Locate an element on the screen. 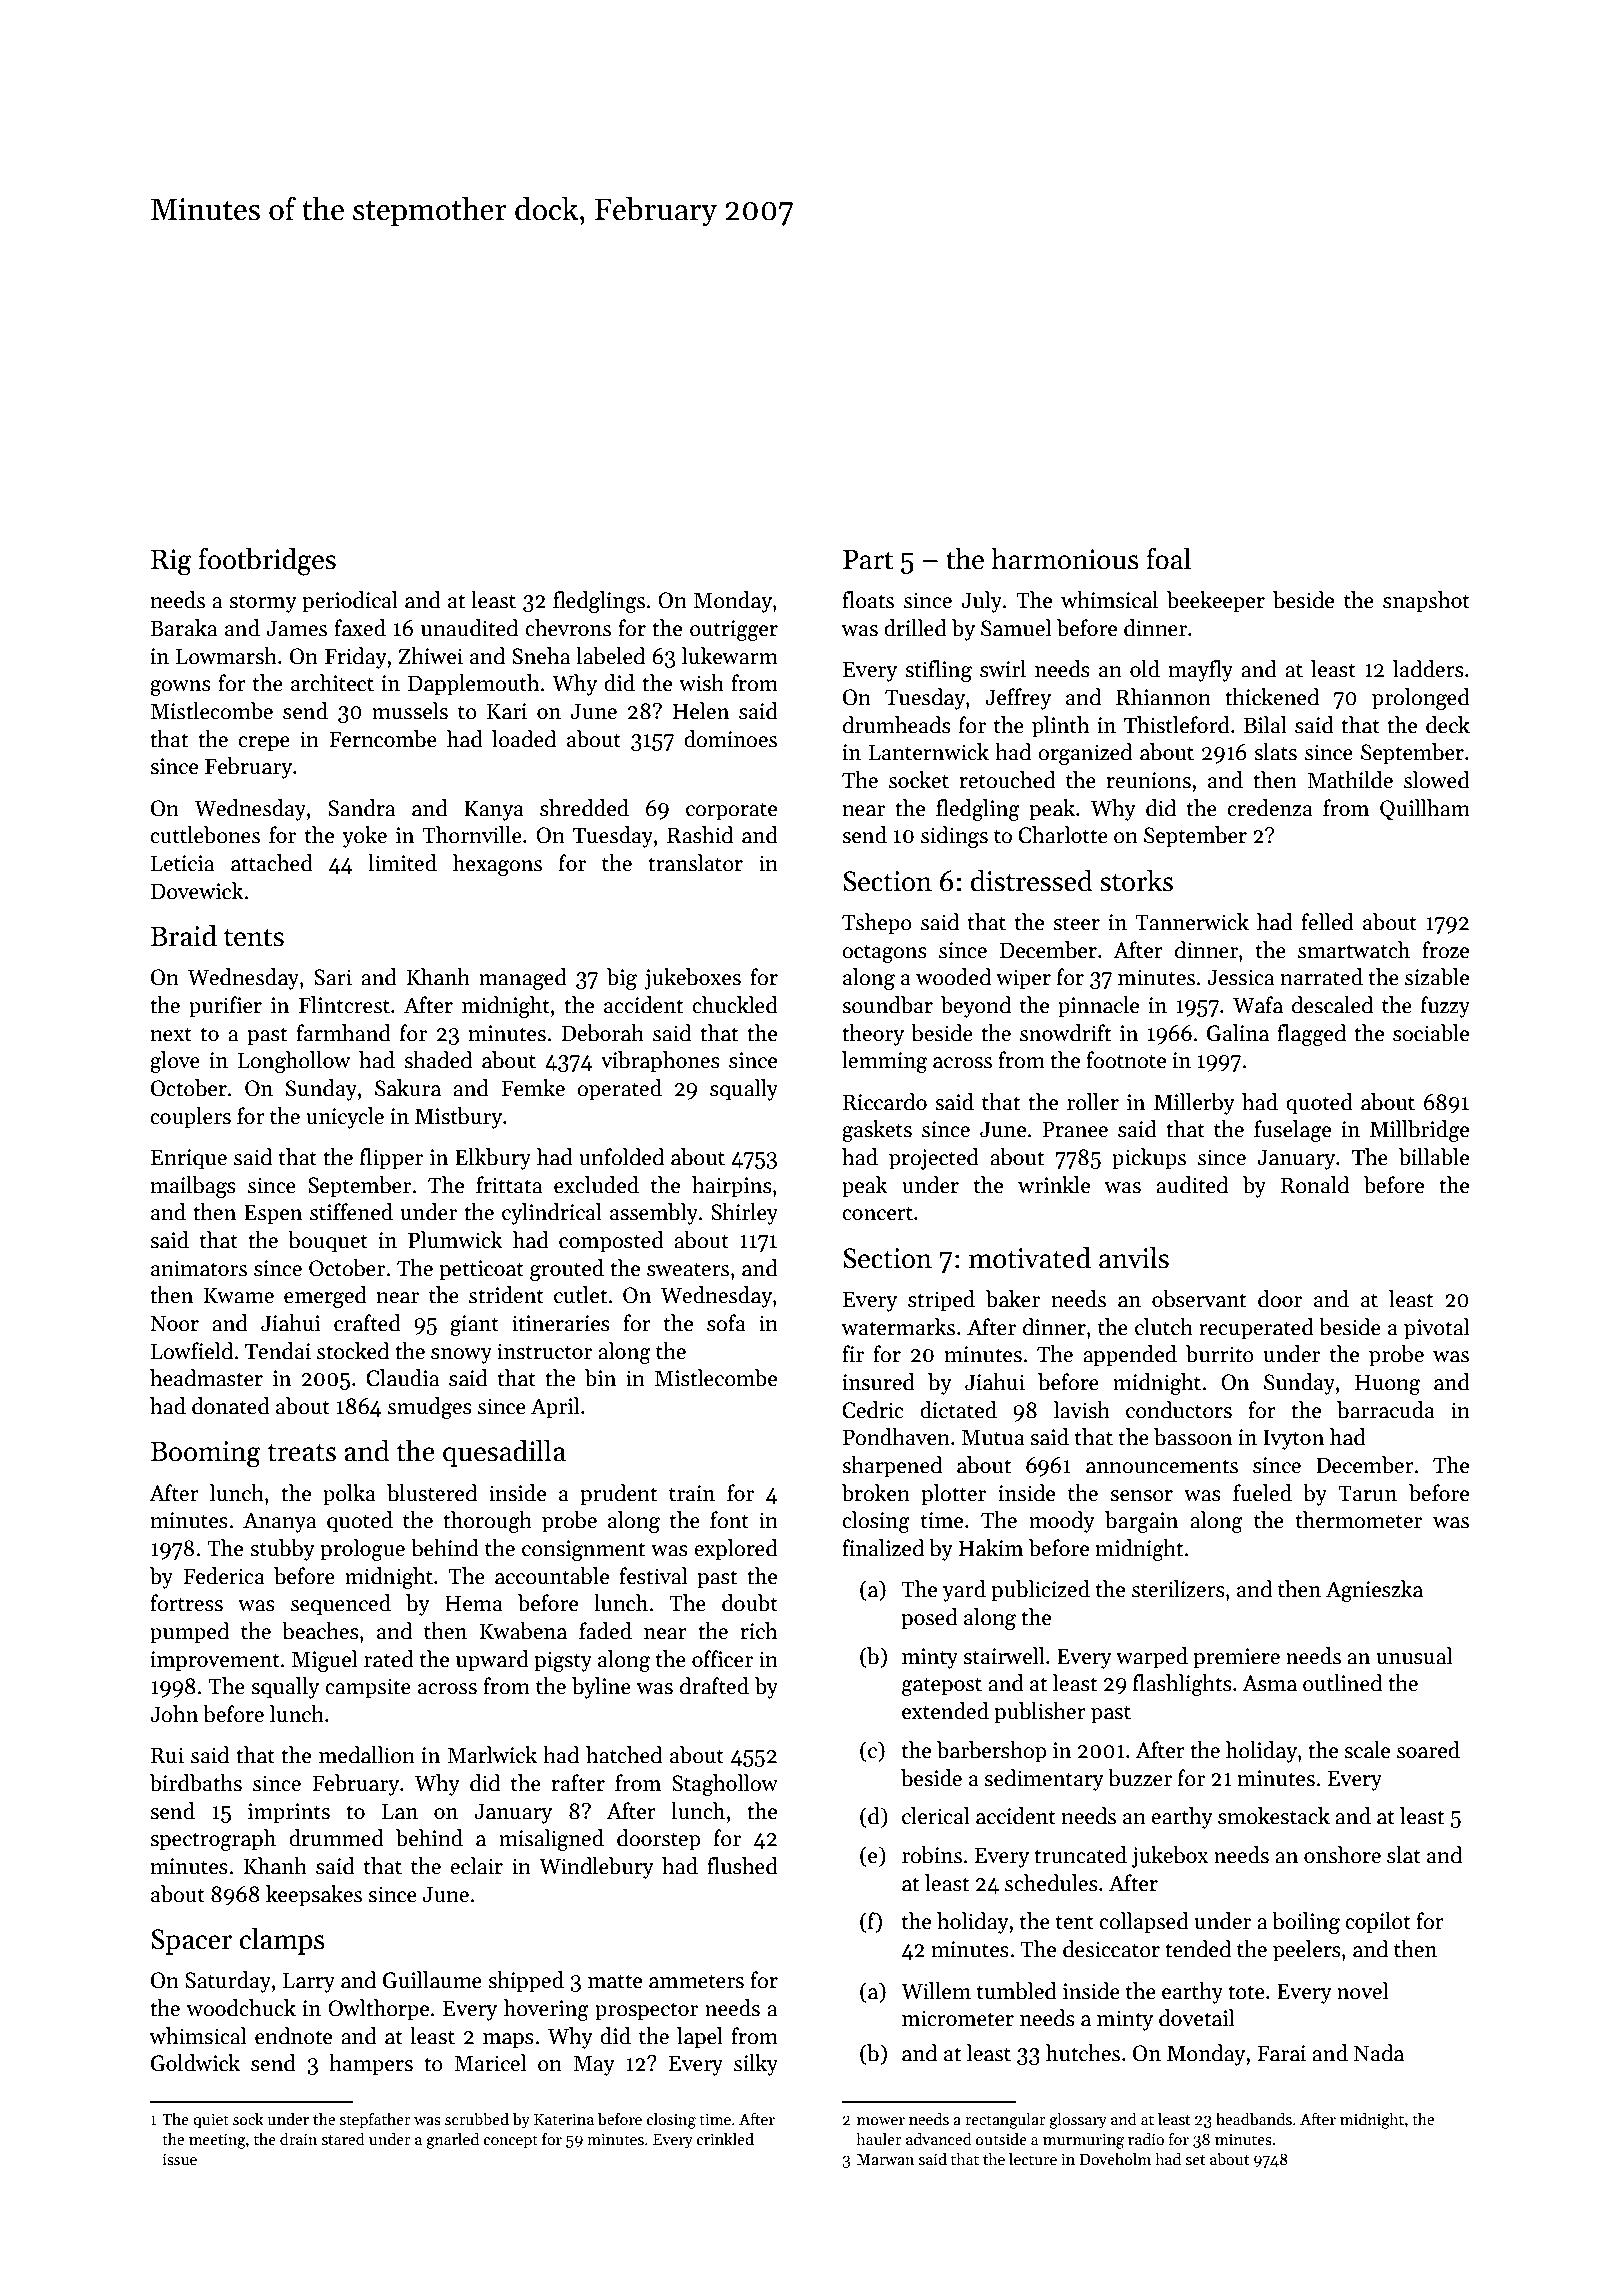 Image resolution: width=1620 pixels, height=2292 pixels. pinnacle is located at coordinates (1098, 1007).
